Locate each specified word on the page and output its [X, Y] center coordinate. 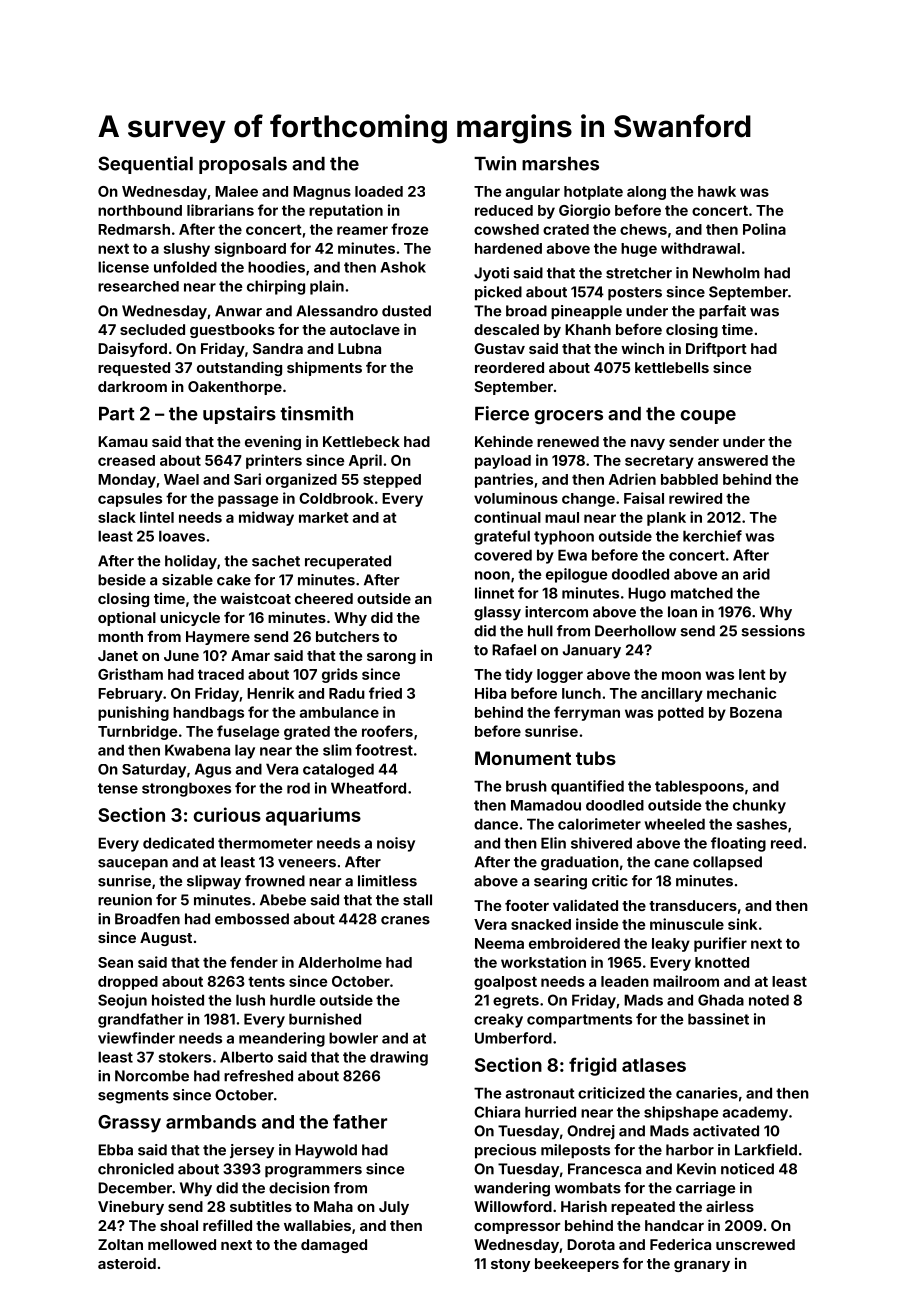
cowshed [506, 229]
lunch [581, 693]
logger [560, 676]
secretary [659, 462]
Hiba [490, 693]
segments [133, 1097]
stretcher [639, 273]
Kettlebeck [361, 441]
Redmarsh [134, 229]
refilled [227, 1225]
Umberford [513, 1038]
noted [769, 1000]
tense [118, 788]
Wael [181, 479]
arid [756, 574]
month [120, 636]
